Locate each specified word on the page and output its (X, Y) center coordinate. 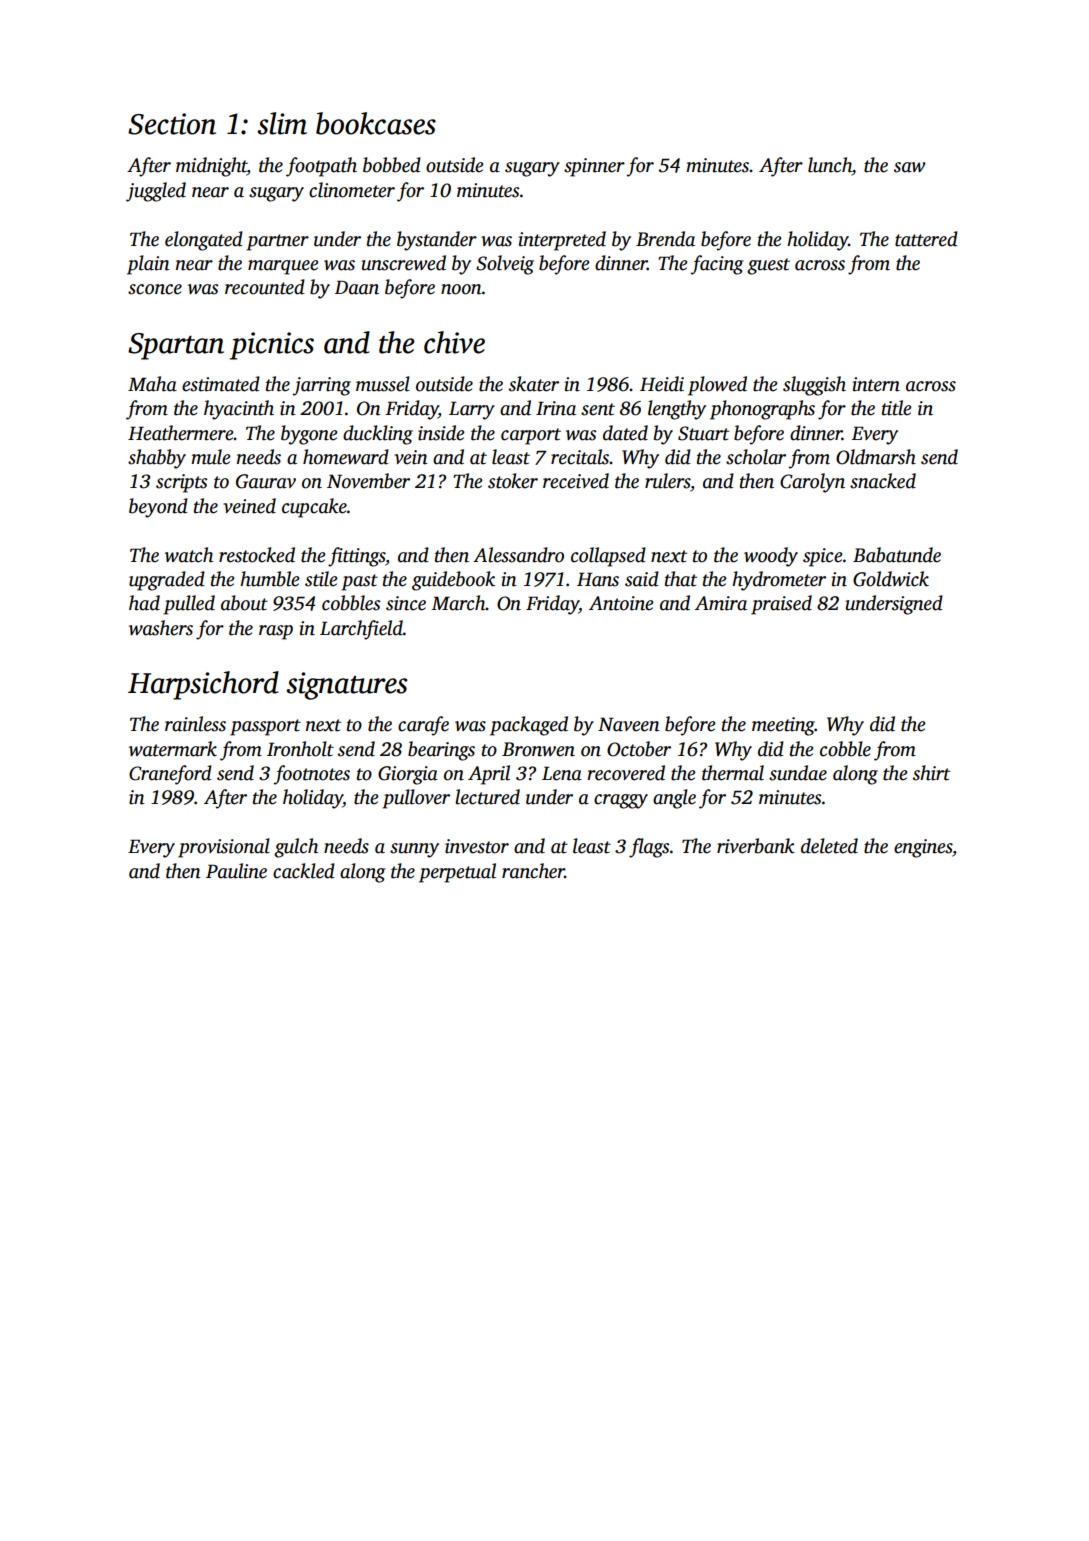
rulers (667, 481)
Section (172, 124)
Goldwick (891, 579)
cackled (304, 871)
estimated (221, 384)
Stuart (703, 433)
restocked (257, 555)
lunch (830, 165)
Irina (556, 408)
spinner (594, 167)
